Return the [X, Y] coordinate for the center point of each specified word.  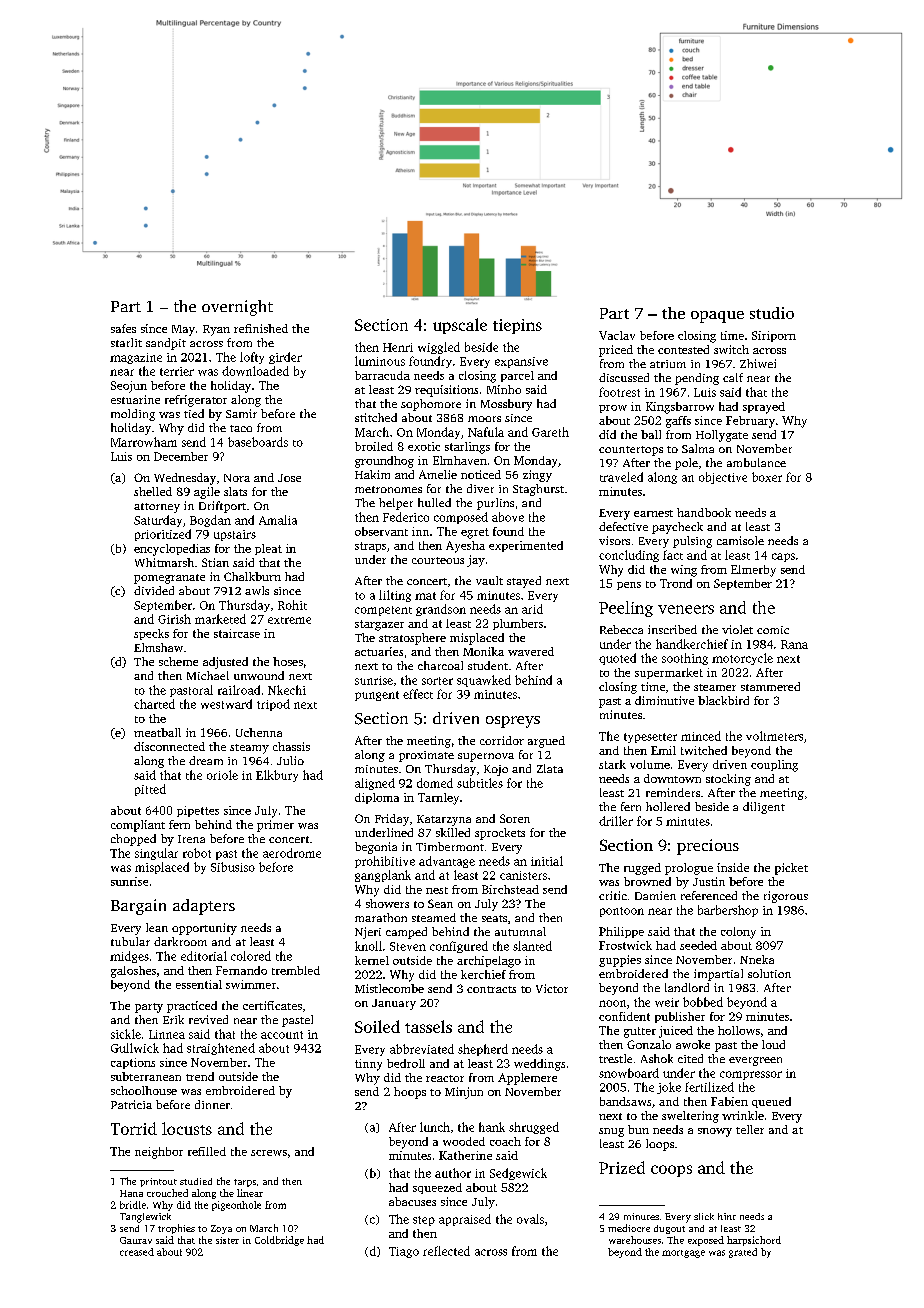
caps [783, 557]
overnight [237, 308]
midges [129, 957]
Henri [398, 347]
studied [196, 1181]
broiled [374, 446]
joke [669, 1088]
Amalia [278, 520]
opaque [717, 317]
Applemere [527, 1079]
